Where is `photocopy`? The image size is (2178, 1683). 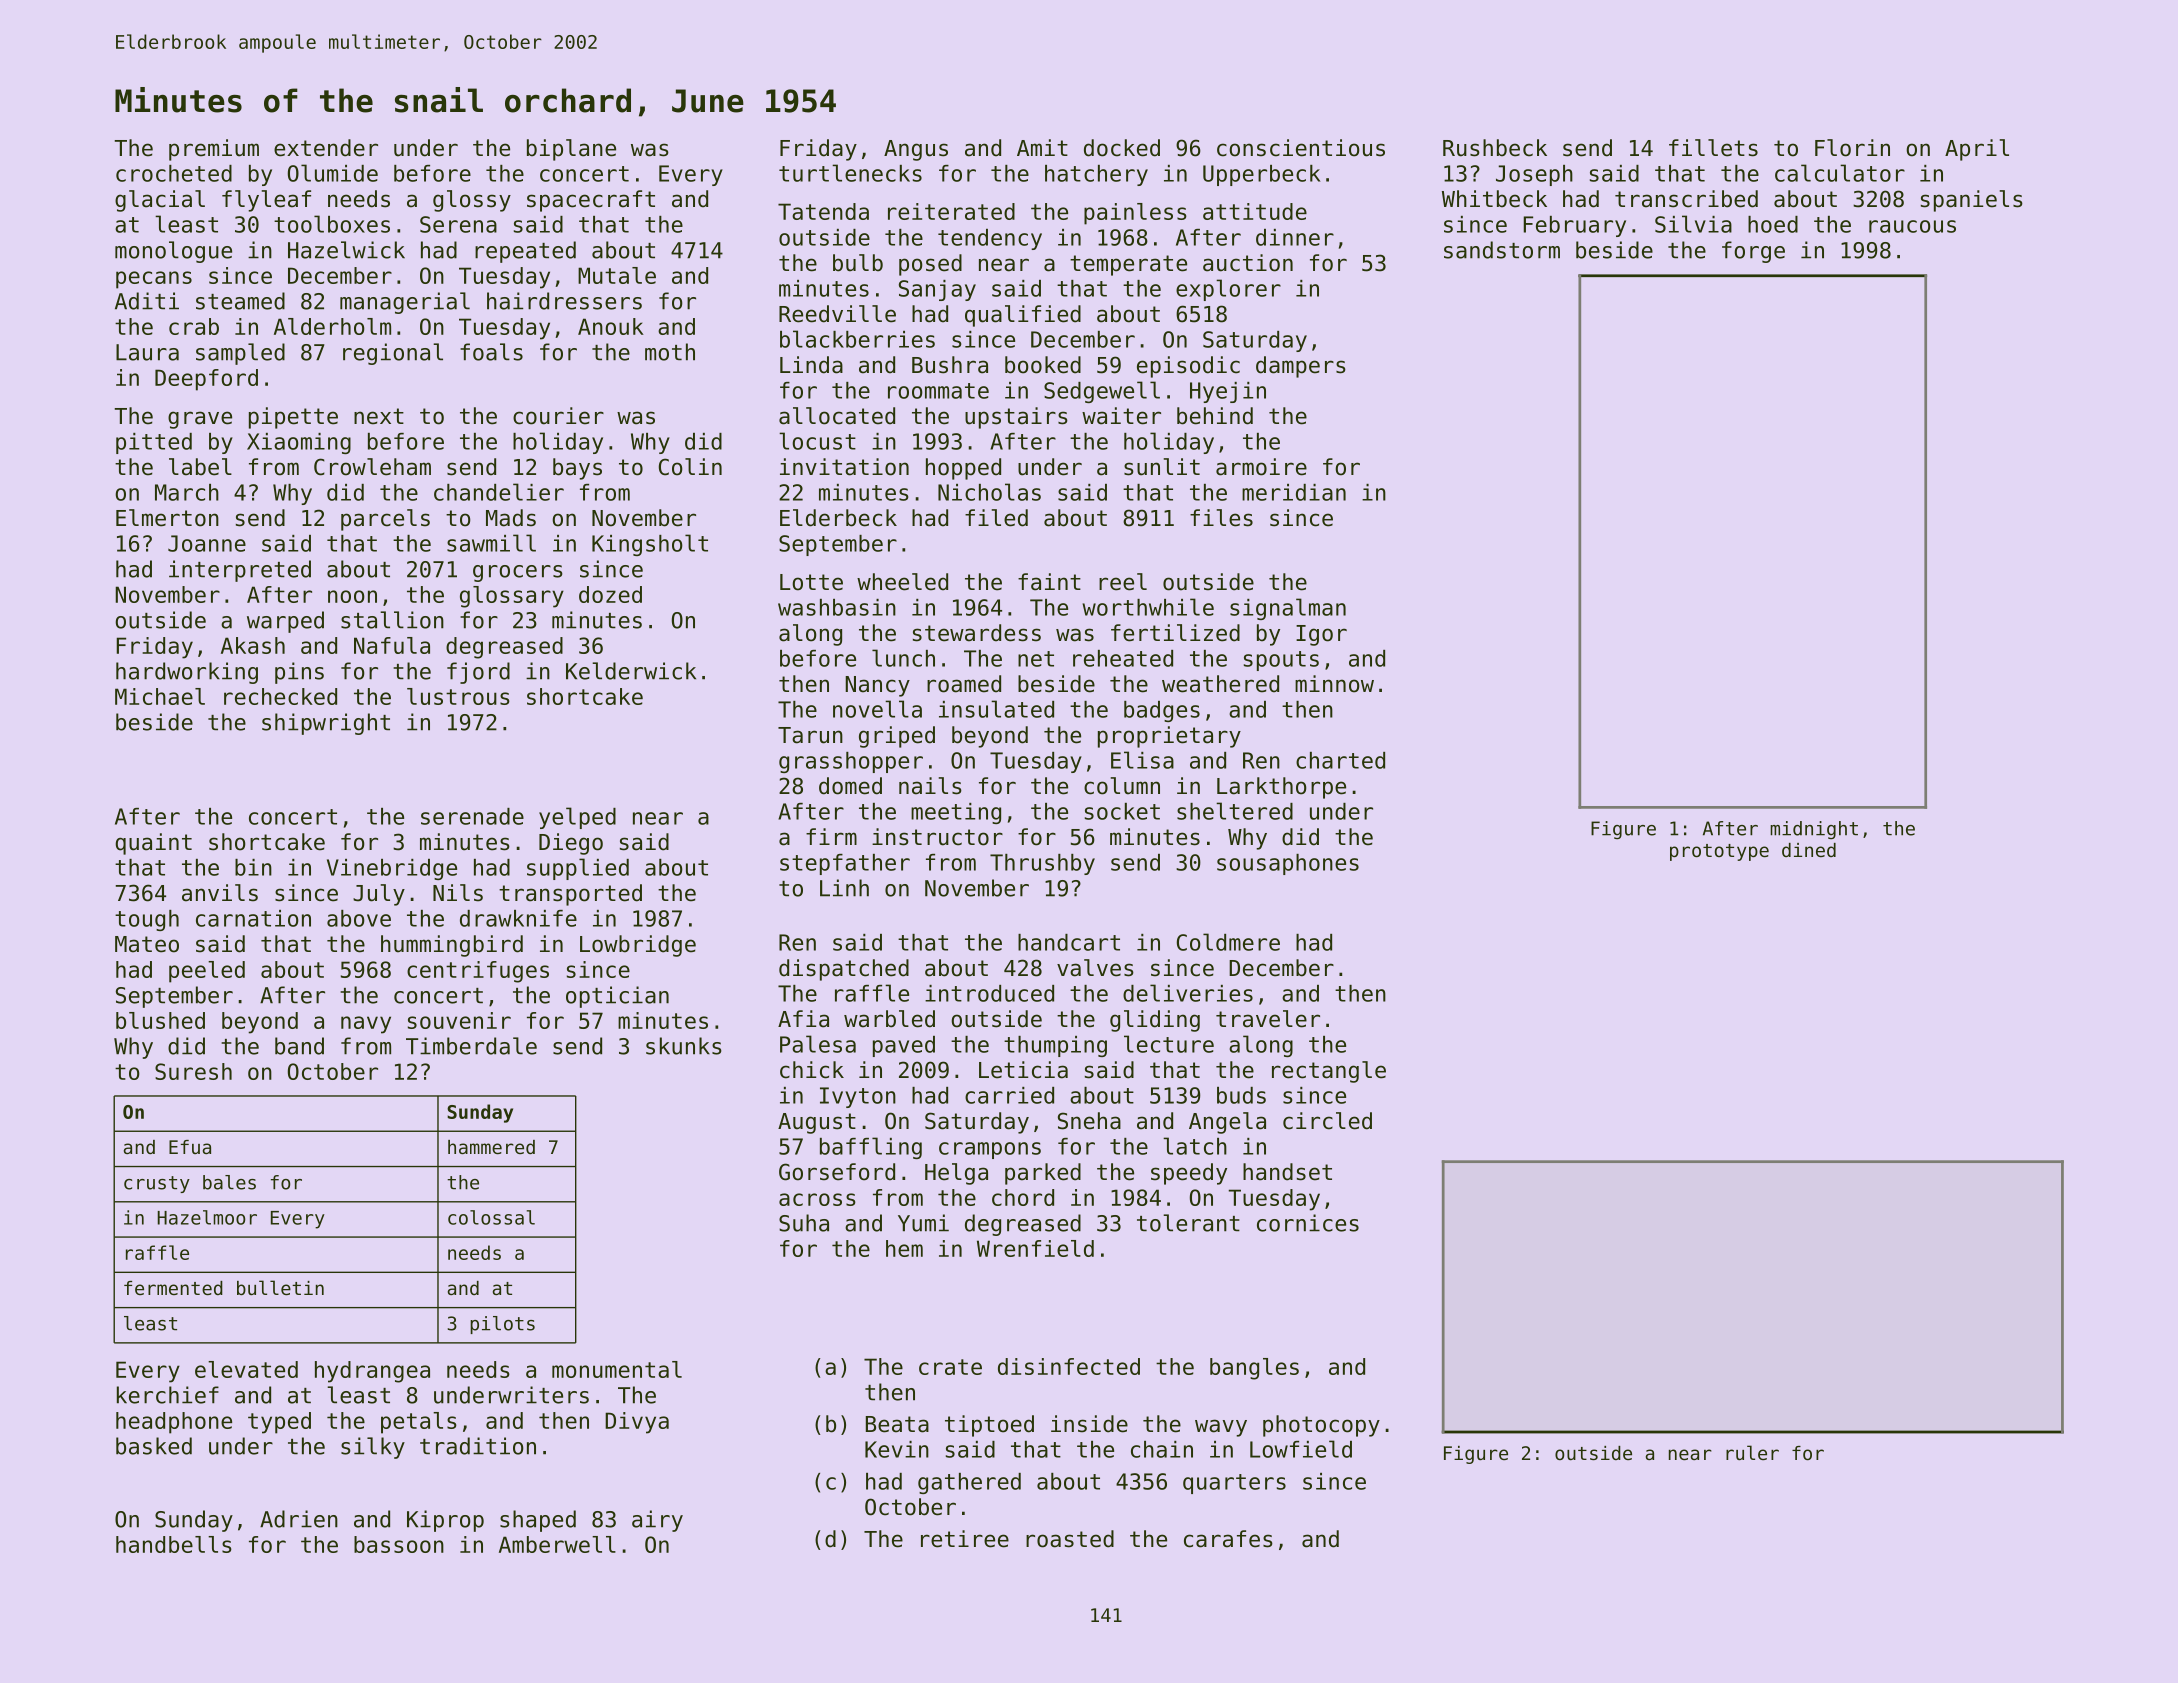 photocopy is located at coordinates (1321, 1426).
